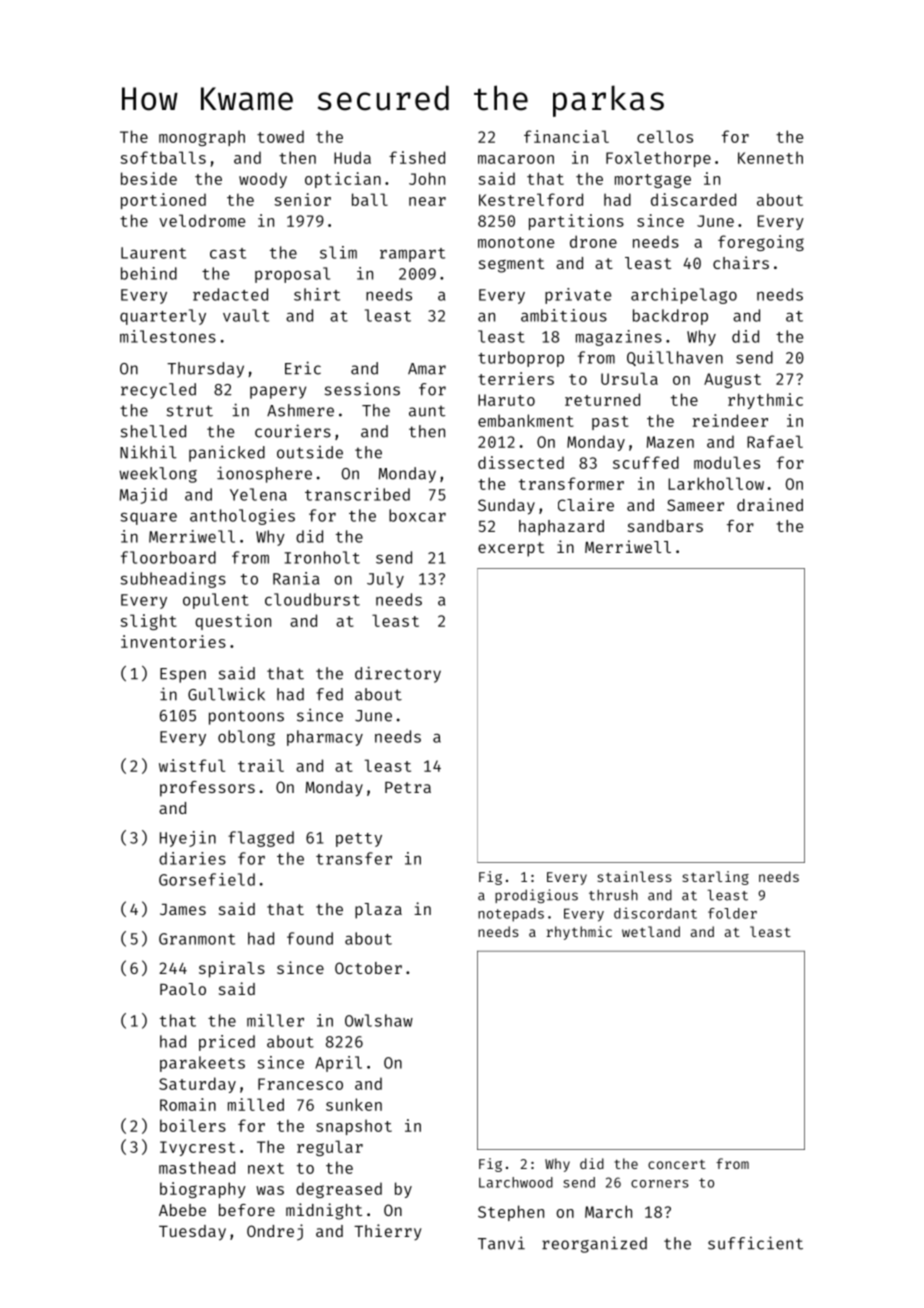 The width and height of the image is (924, 1308). Describe the element at coordinates (732, 380) in the image. I see `August` at that location.
